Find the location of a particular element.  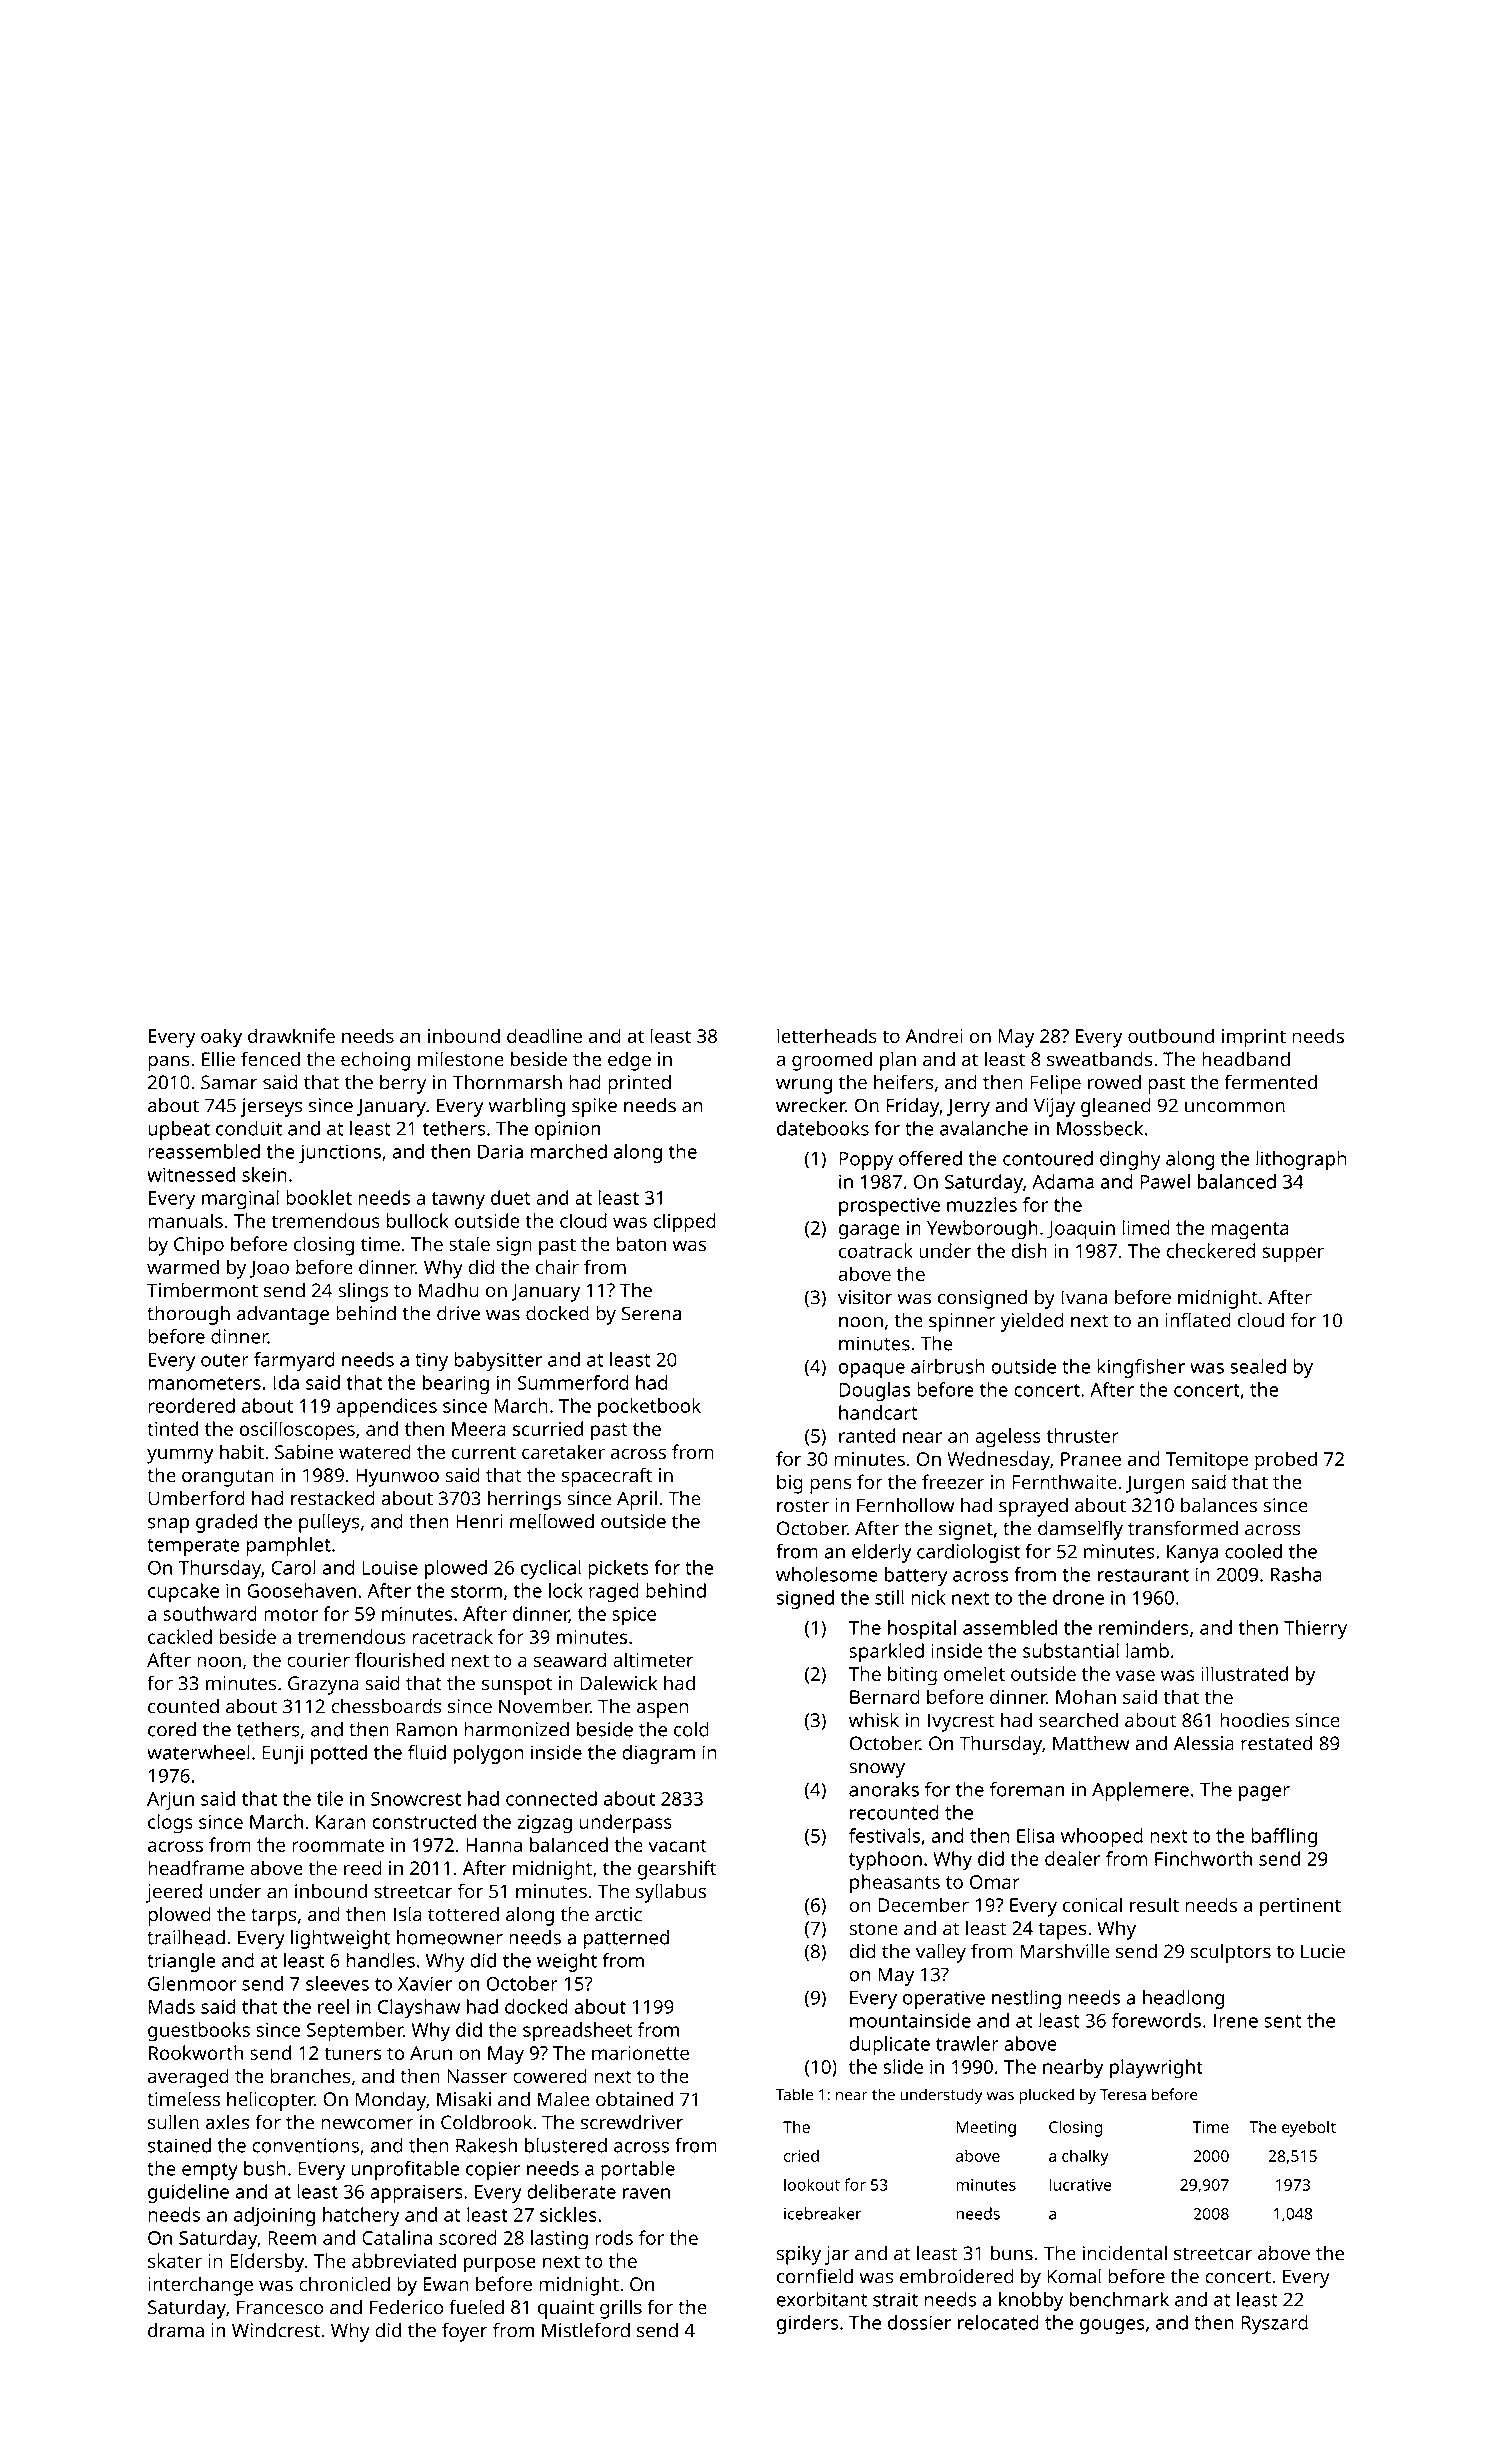

Summerford is located at coordinates (573, 1382).
